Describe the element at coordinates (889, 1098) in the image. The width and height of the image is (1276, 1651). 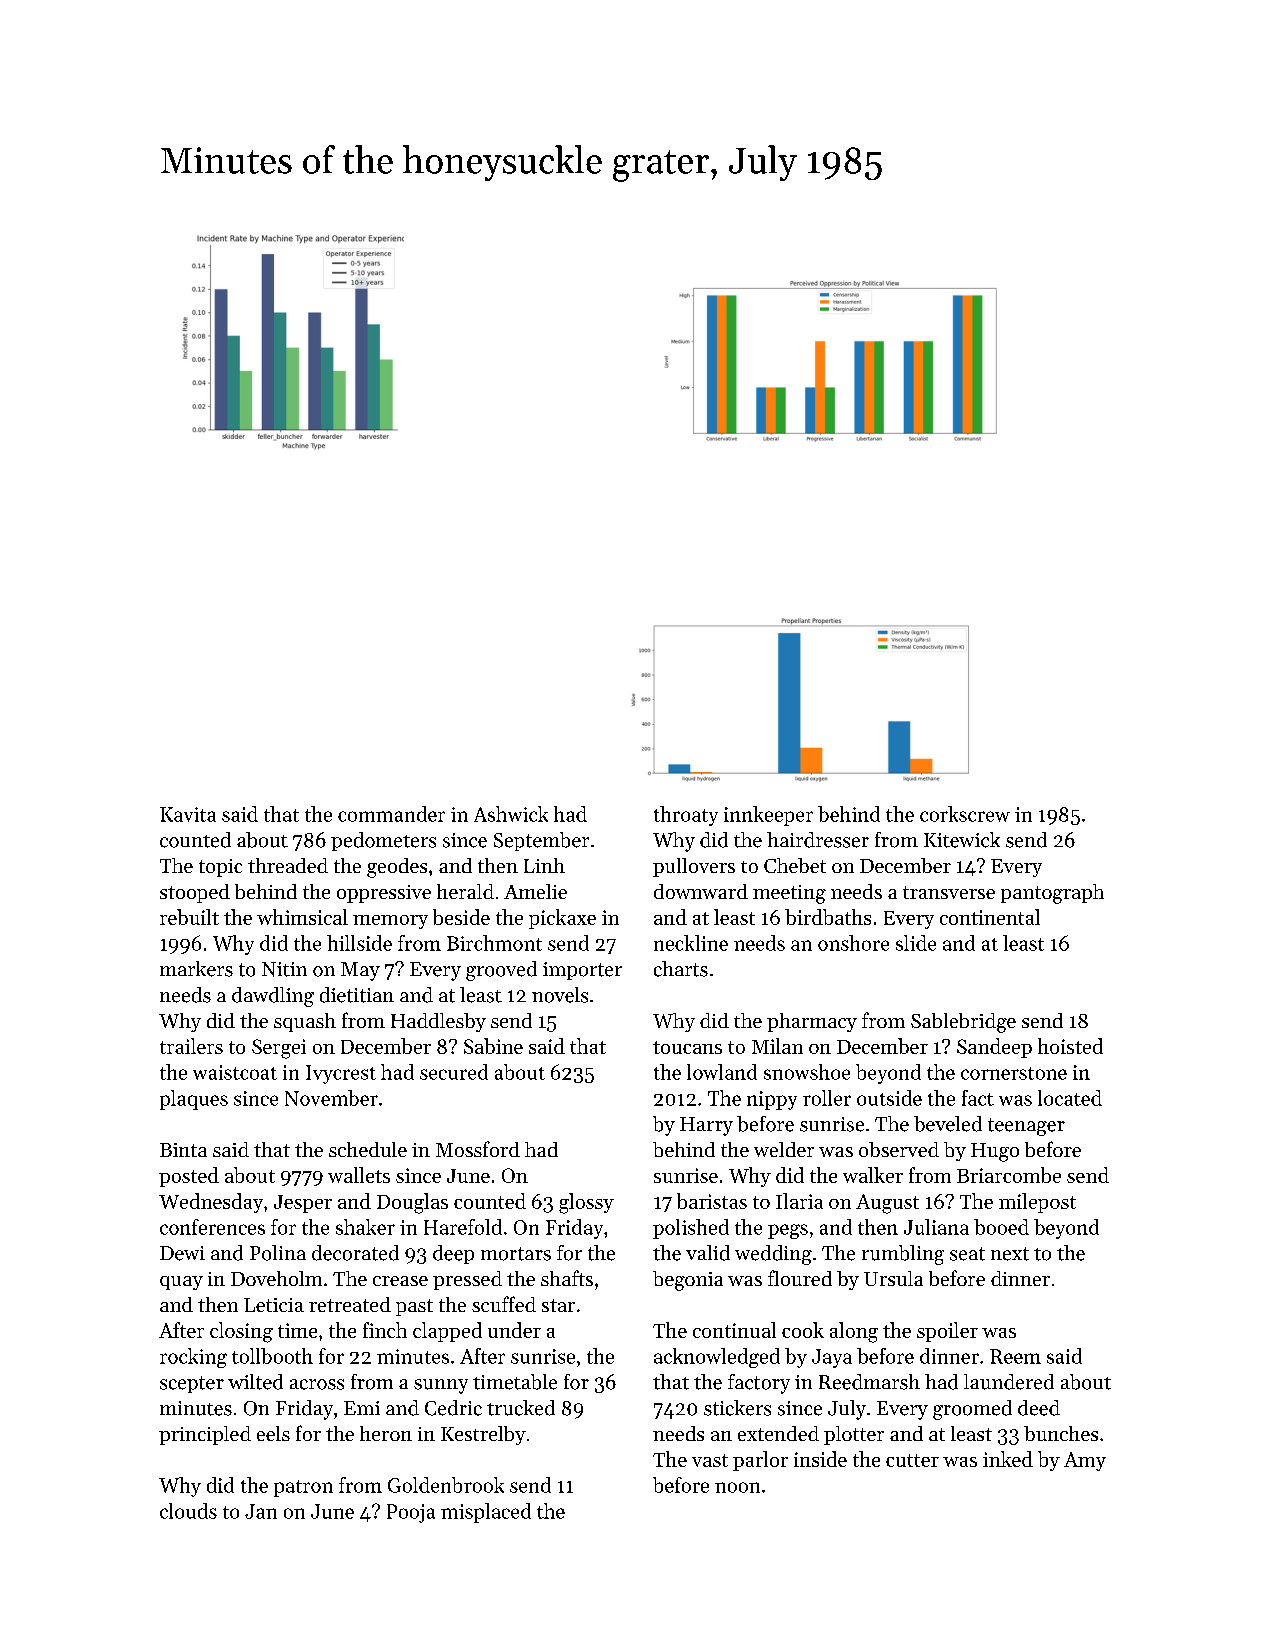
I see `outside` at that location.
